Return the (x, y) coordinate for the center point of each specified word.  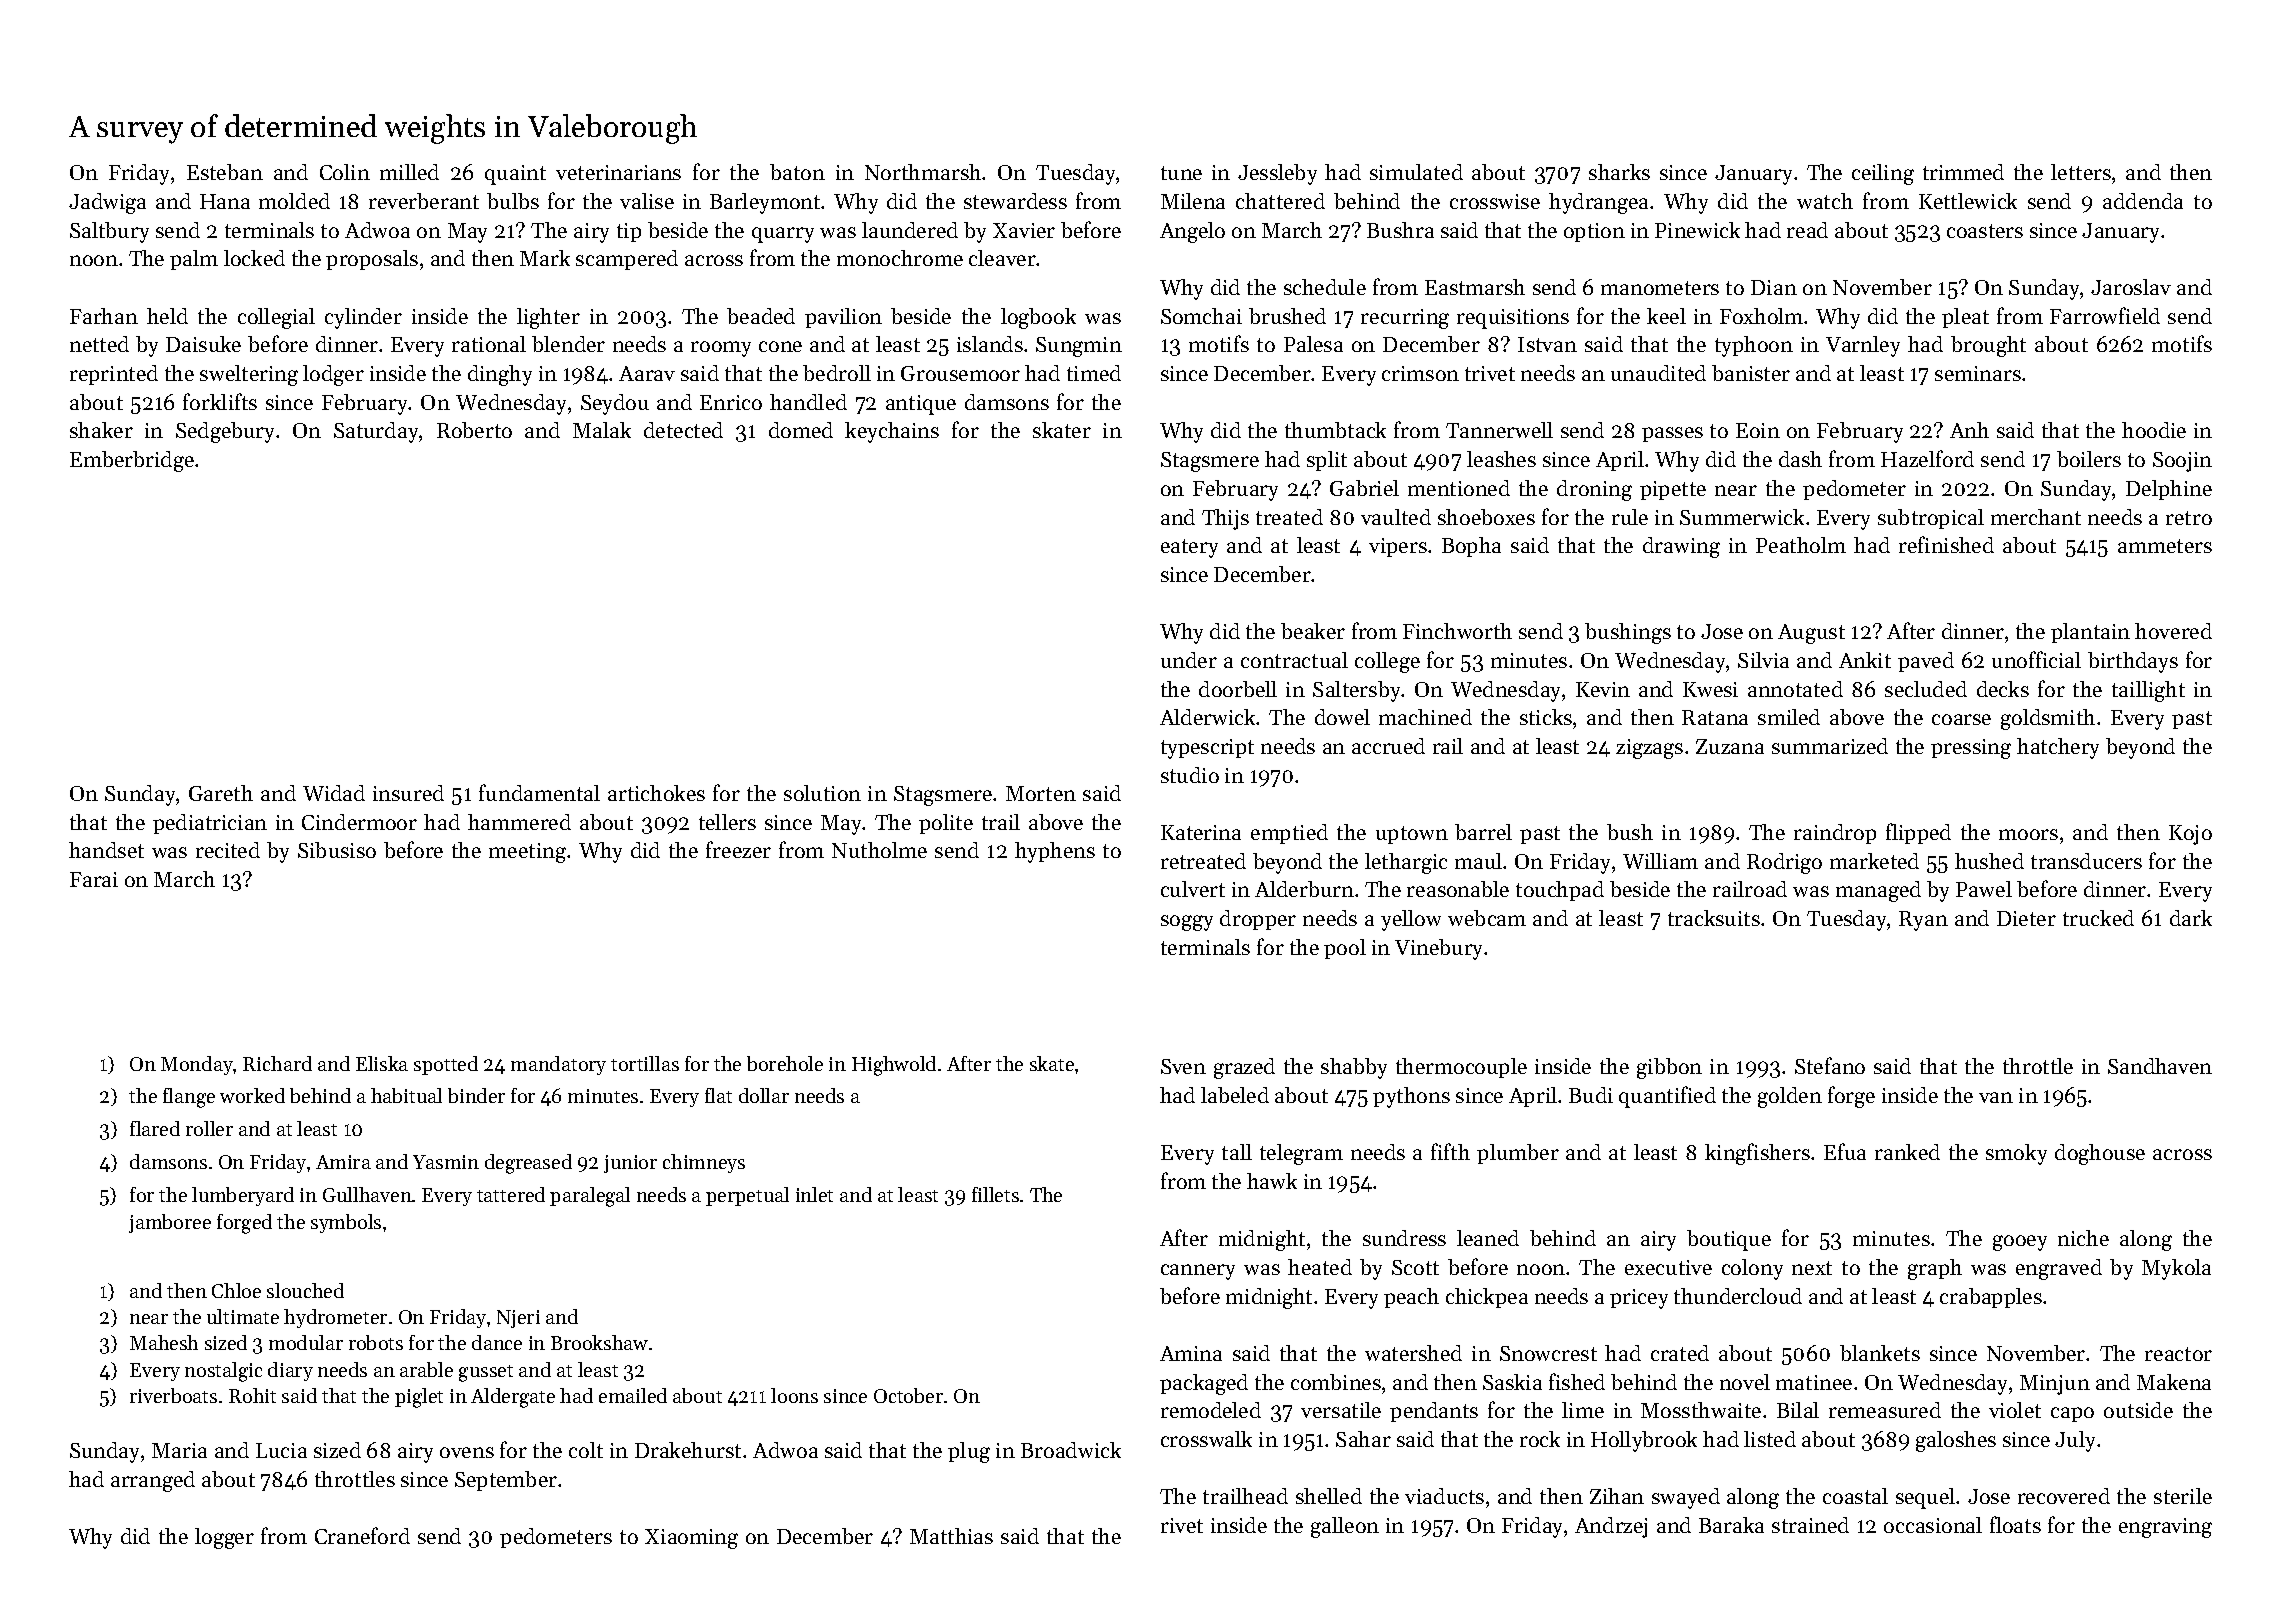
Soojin (2182, 462)
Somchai (1201, 316)
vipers (1398, 547)
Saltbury (109, 232)
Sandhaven (2160, 1066)
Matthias (951, 1536)
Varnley (1863, 346)
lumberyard (243, 1196)
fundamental (539, 792)
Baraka (1731, 1525)
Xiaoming (691, 1539)
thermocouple (1461, 1068)
